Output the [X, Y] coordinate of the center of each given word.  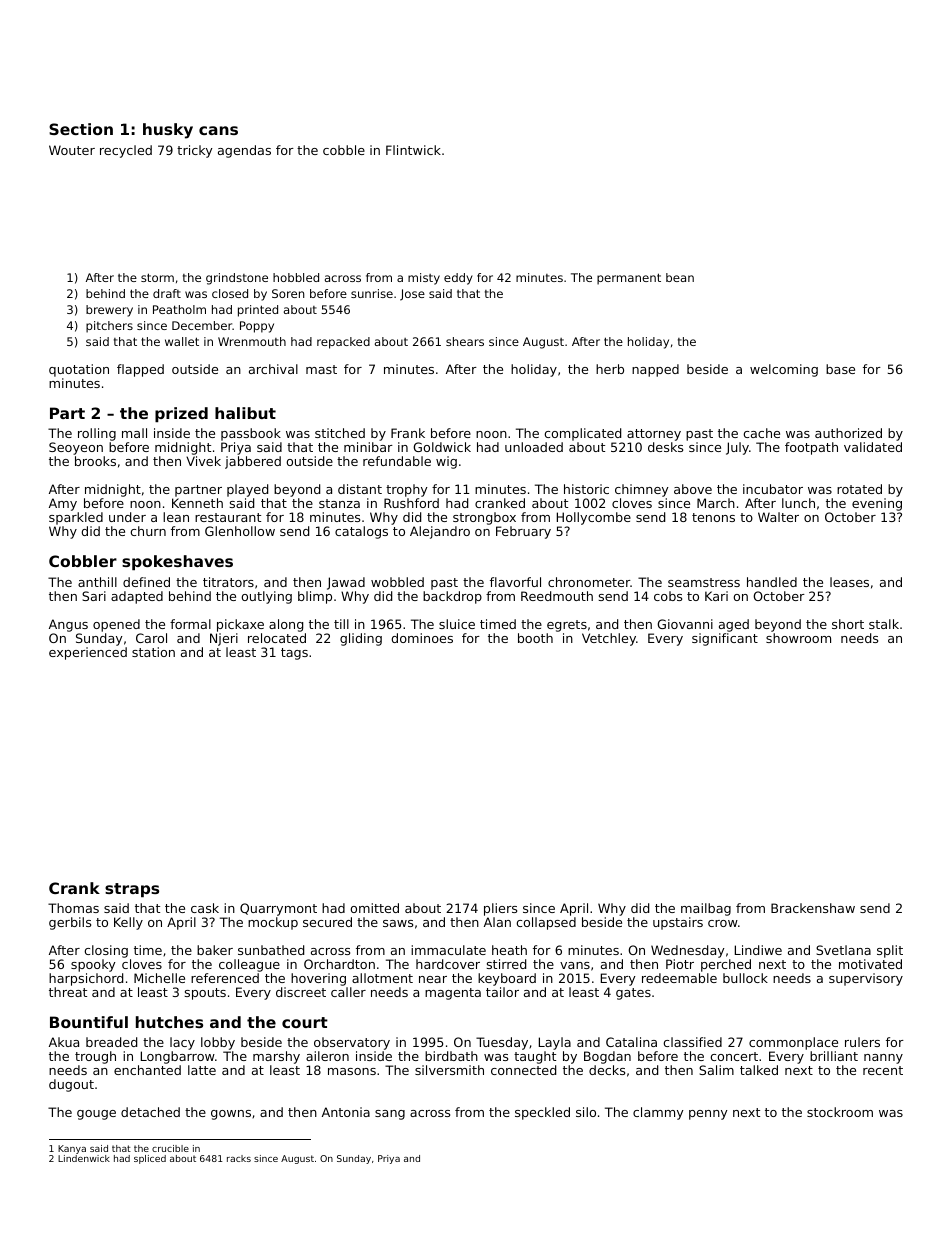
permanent [629, 279]
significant [725, 639]
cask [205, 908]
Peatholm [179, 309]
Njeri [224, 639]
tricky [195, 151]
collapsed [546, 923]
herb [610, 369]
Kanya [72, 1149]
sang [390, 1115]
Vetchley [609, 639]
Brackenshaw [813, 908]
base [840, 369]
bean [680, 277]
